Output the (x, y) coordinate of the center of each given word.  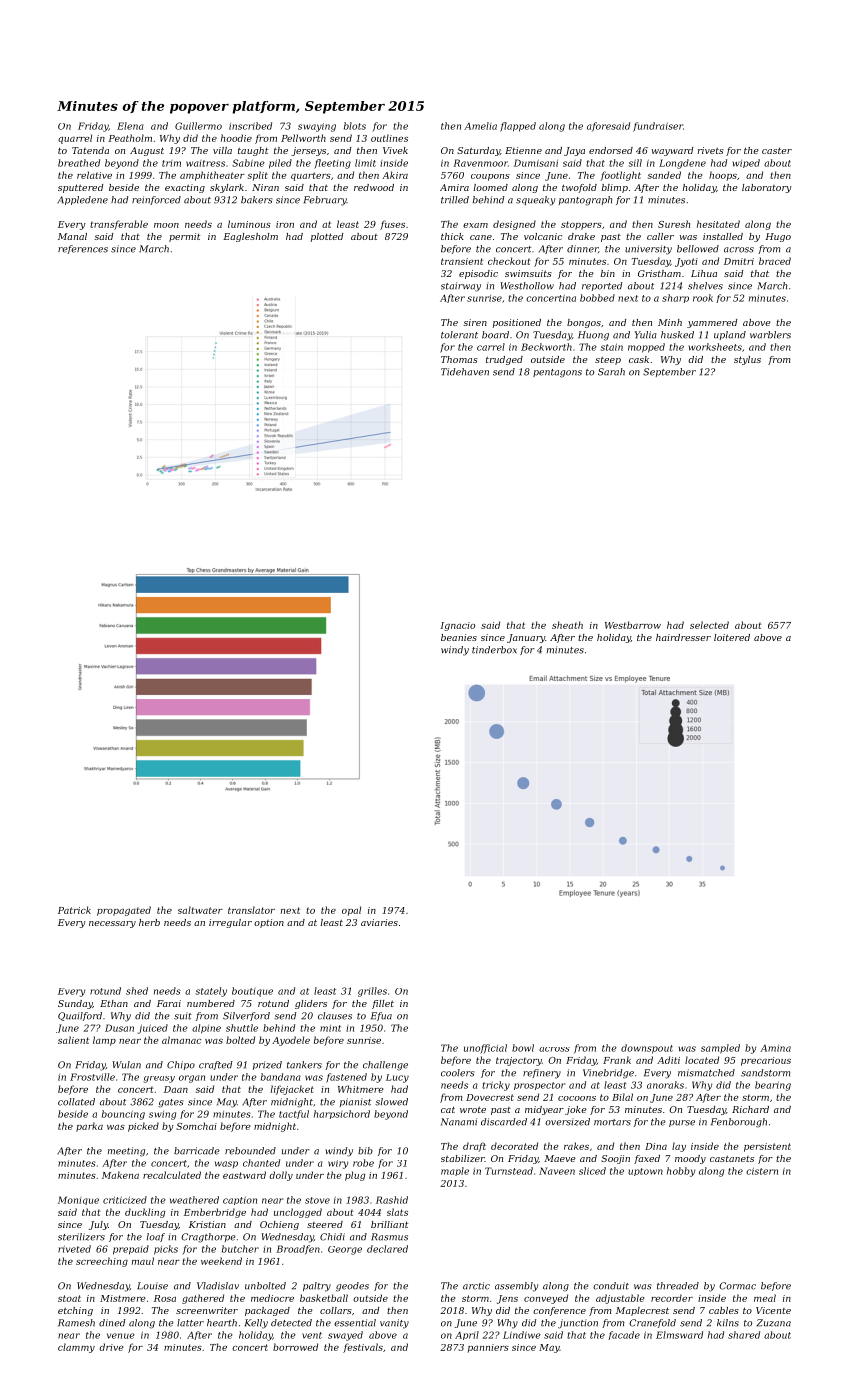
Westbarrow (633, 625)
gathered (203, 1299)
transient (462, 261)
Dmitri (739, 261)
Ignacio (457, 626)
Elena (130, 126)
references (83, 249)
